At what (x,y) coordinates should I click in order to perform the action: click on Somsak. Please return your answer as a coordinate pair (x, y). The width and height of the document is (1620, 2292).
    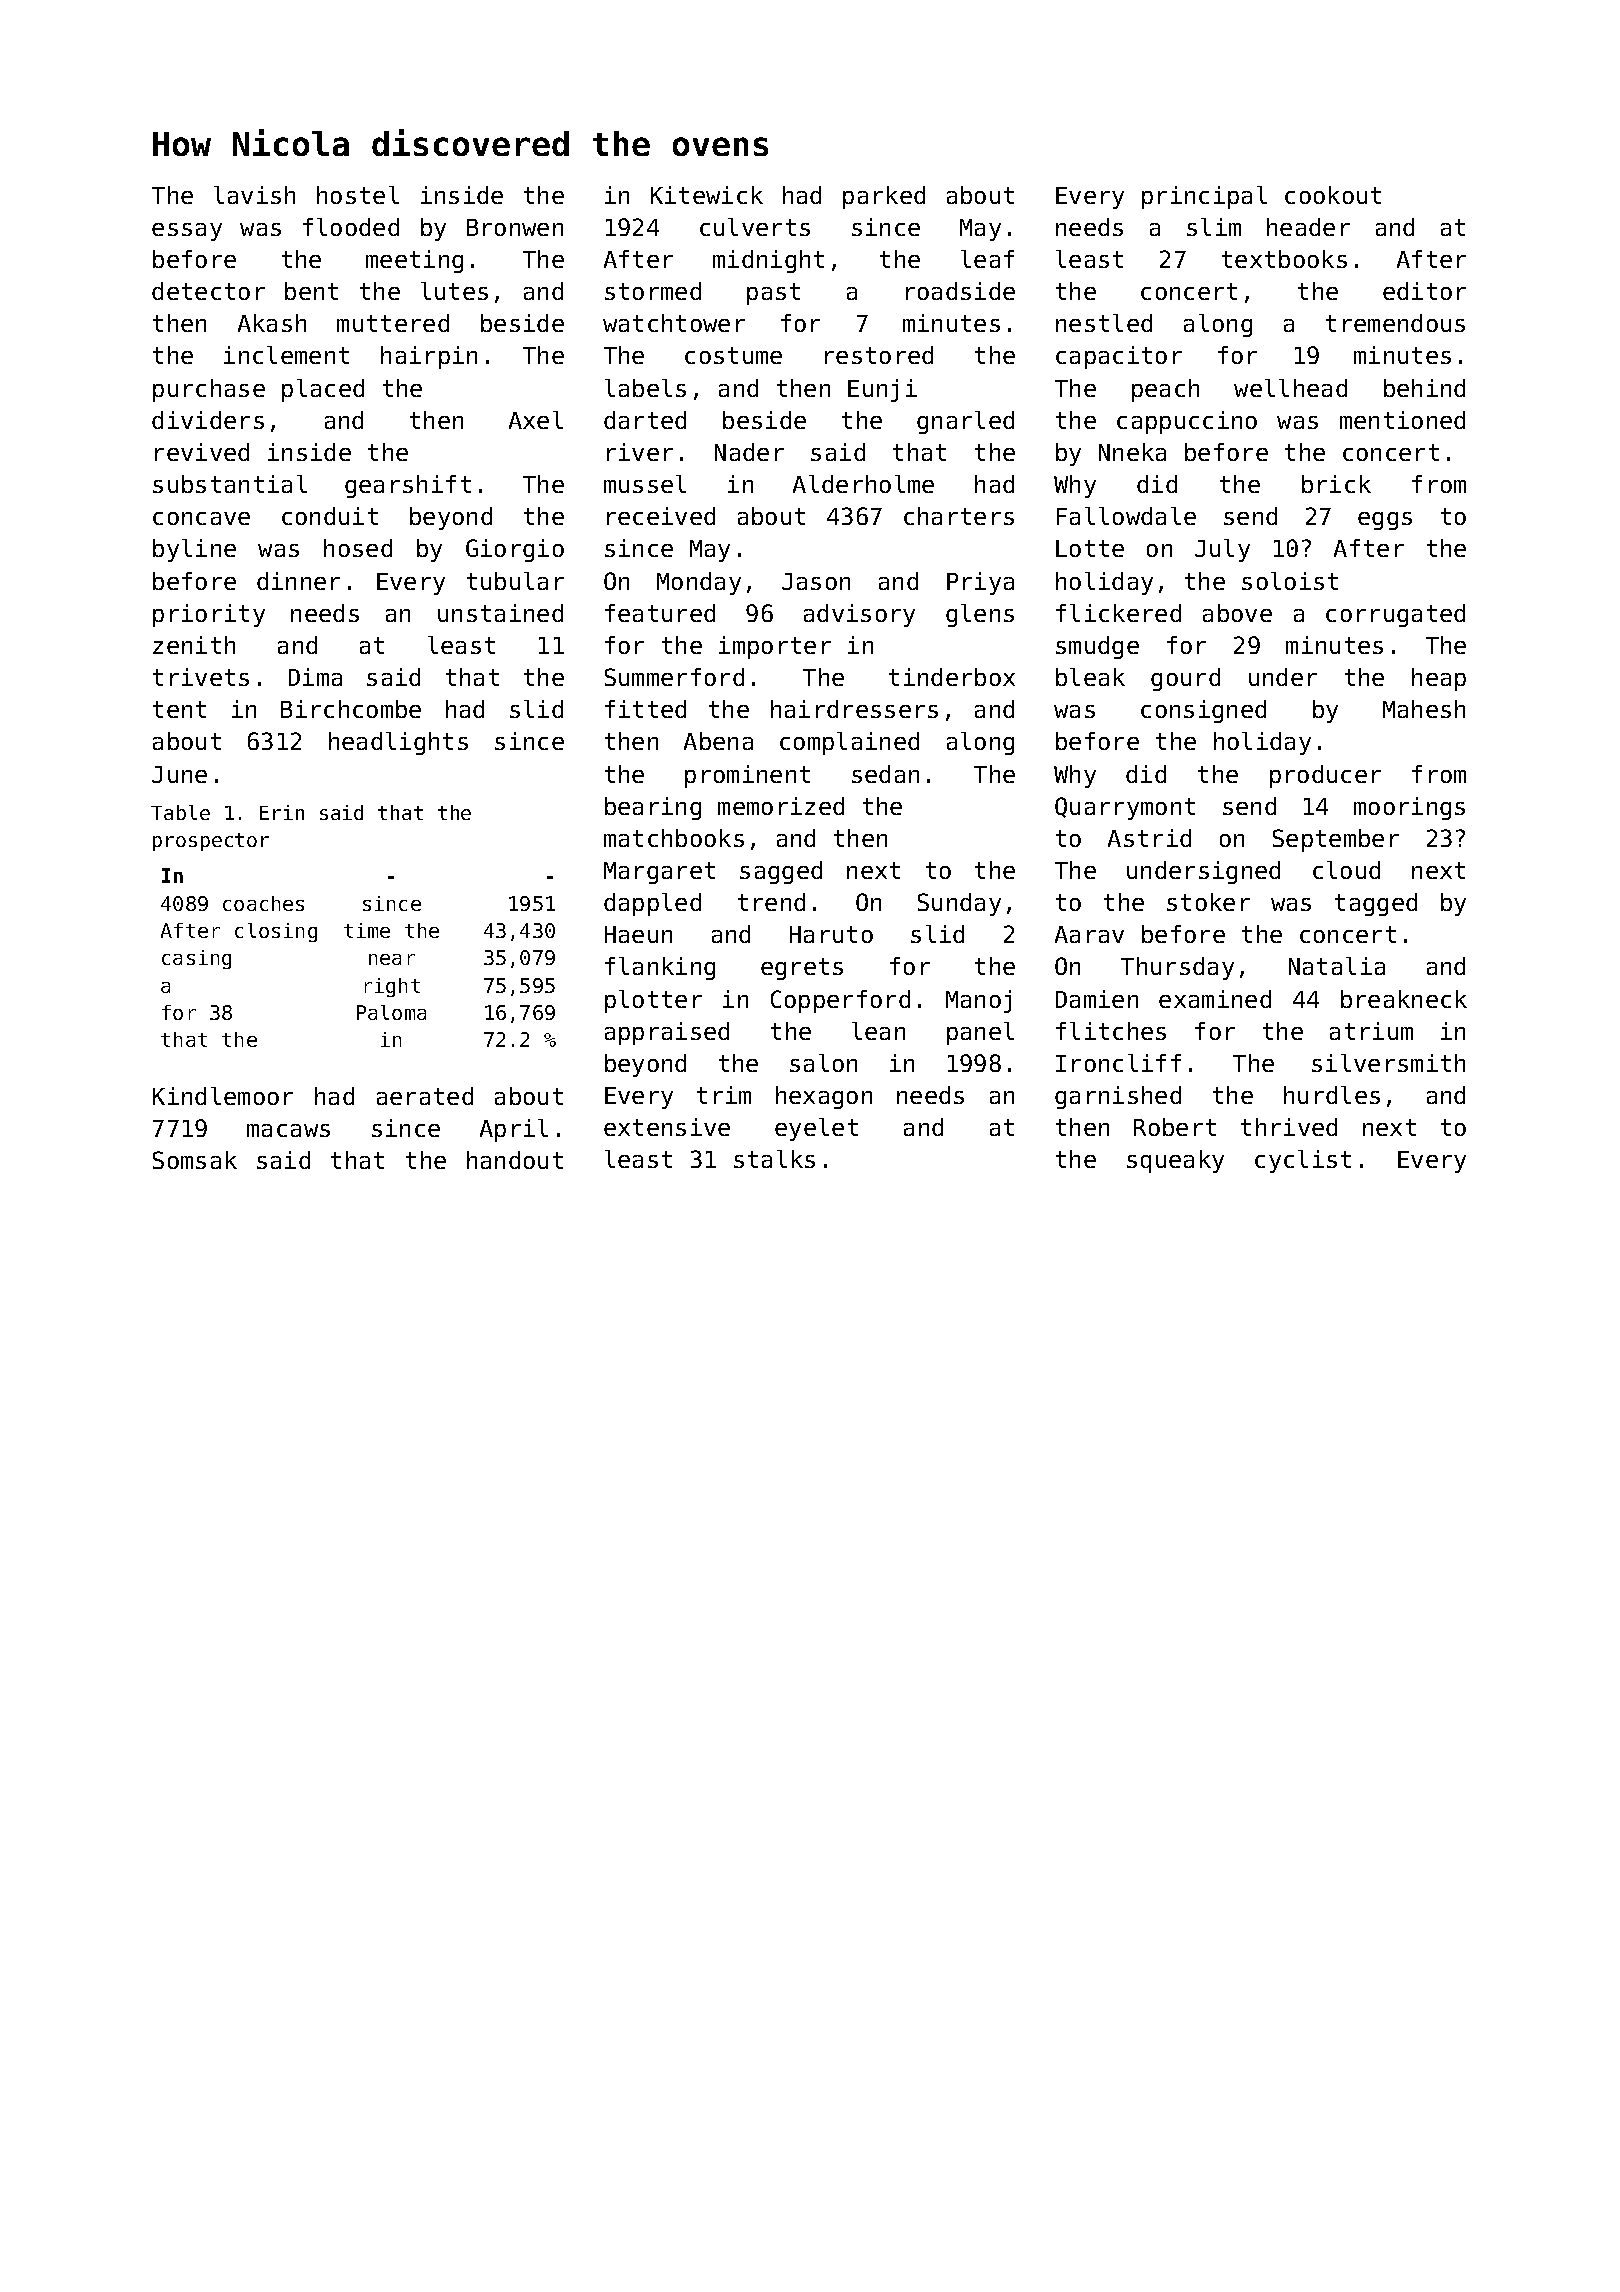
    Looking at the image, I should click on (195, 1160).
